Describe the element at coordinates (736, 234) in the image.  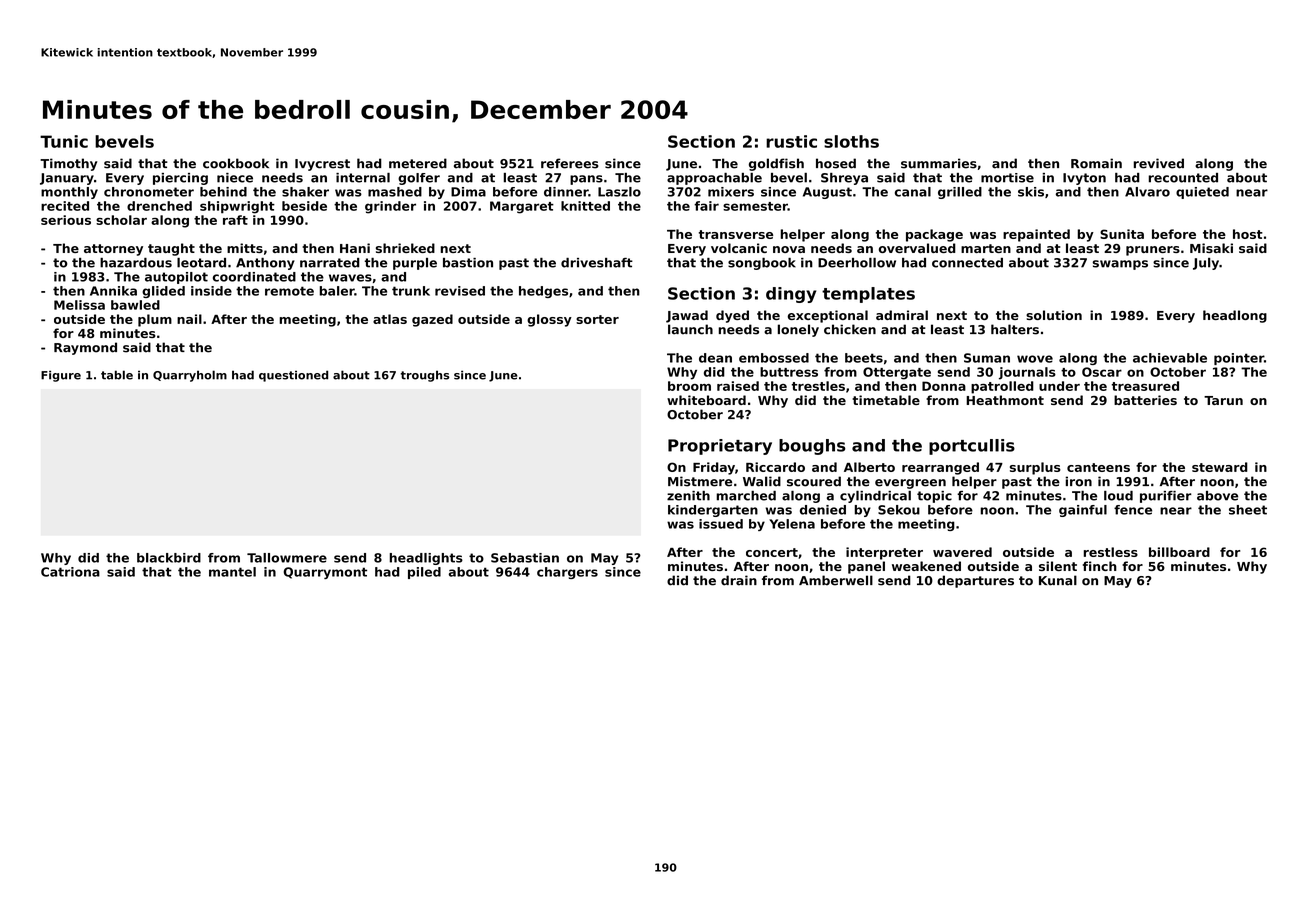
I see `transverse` at that location.
